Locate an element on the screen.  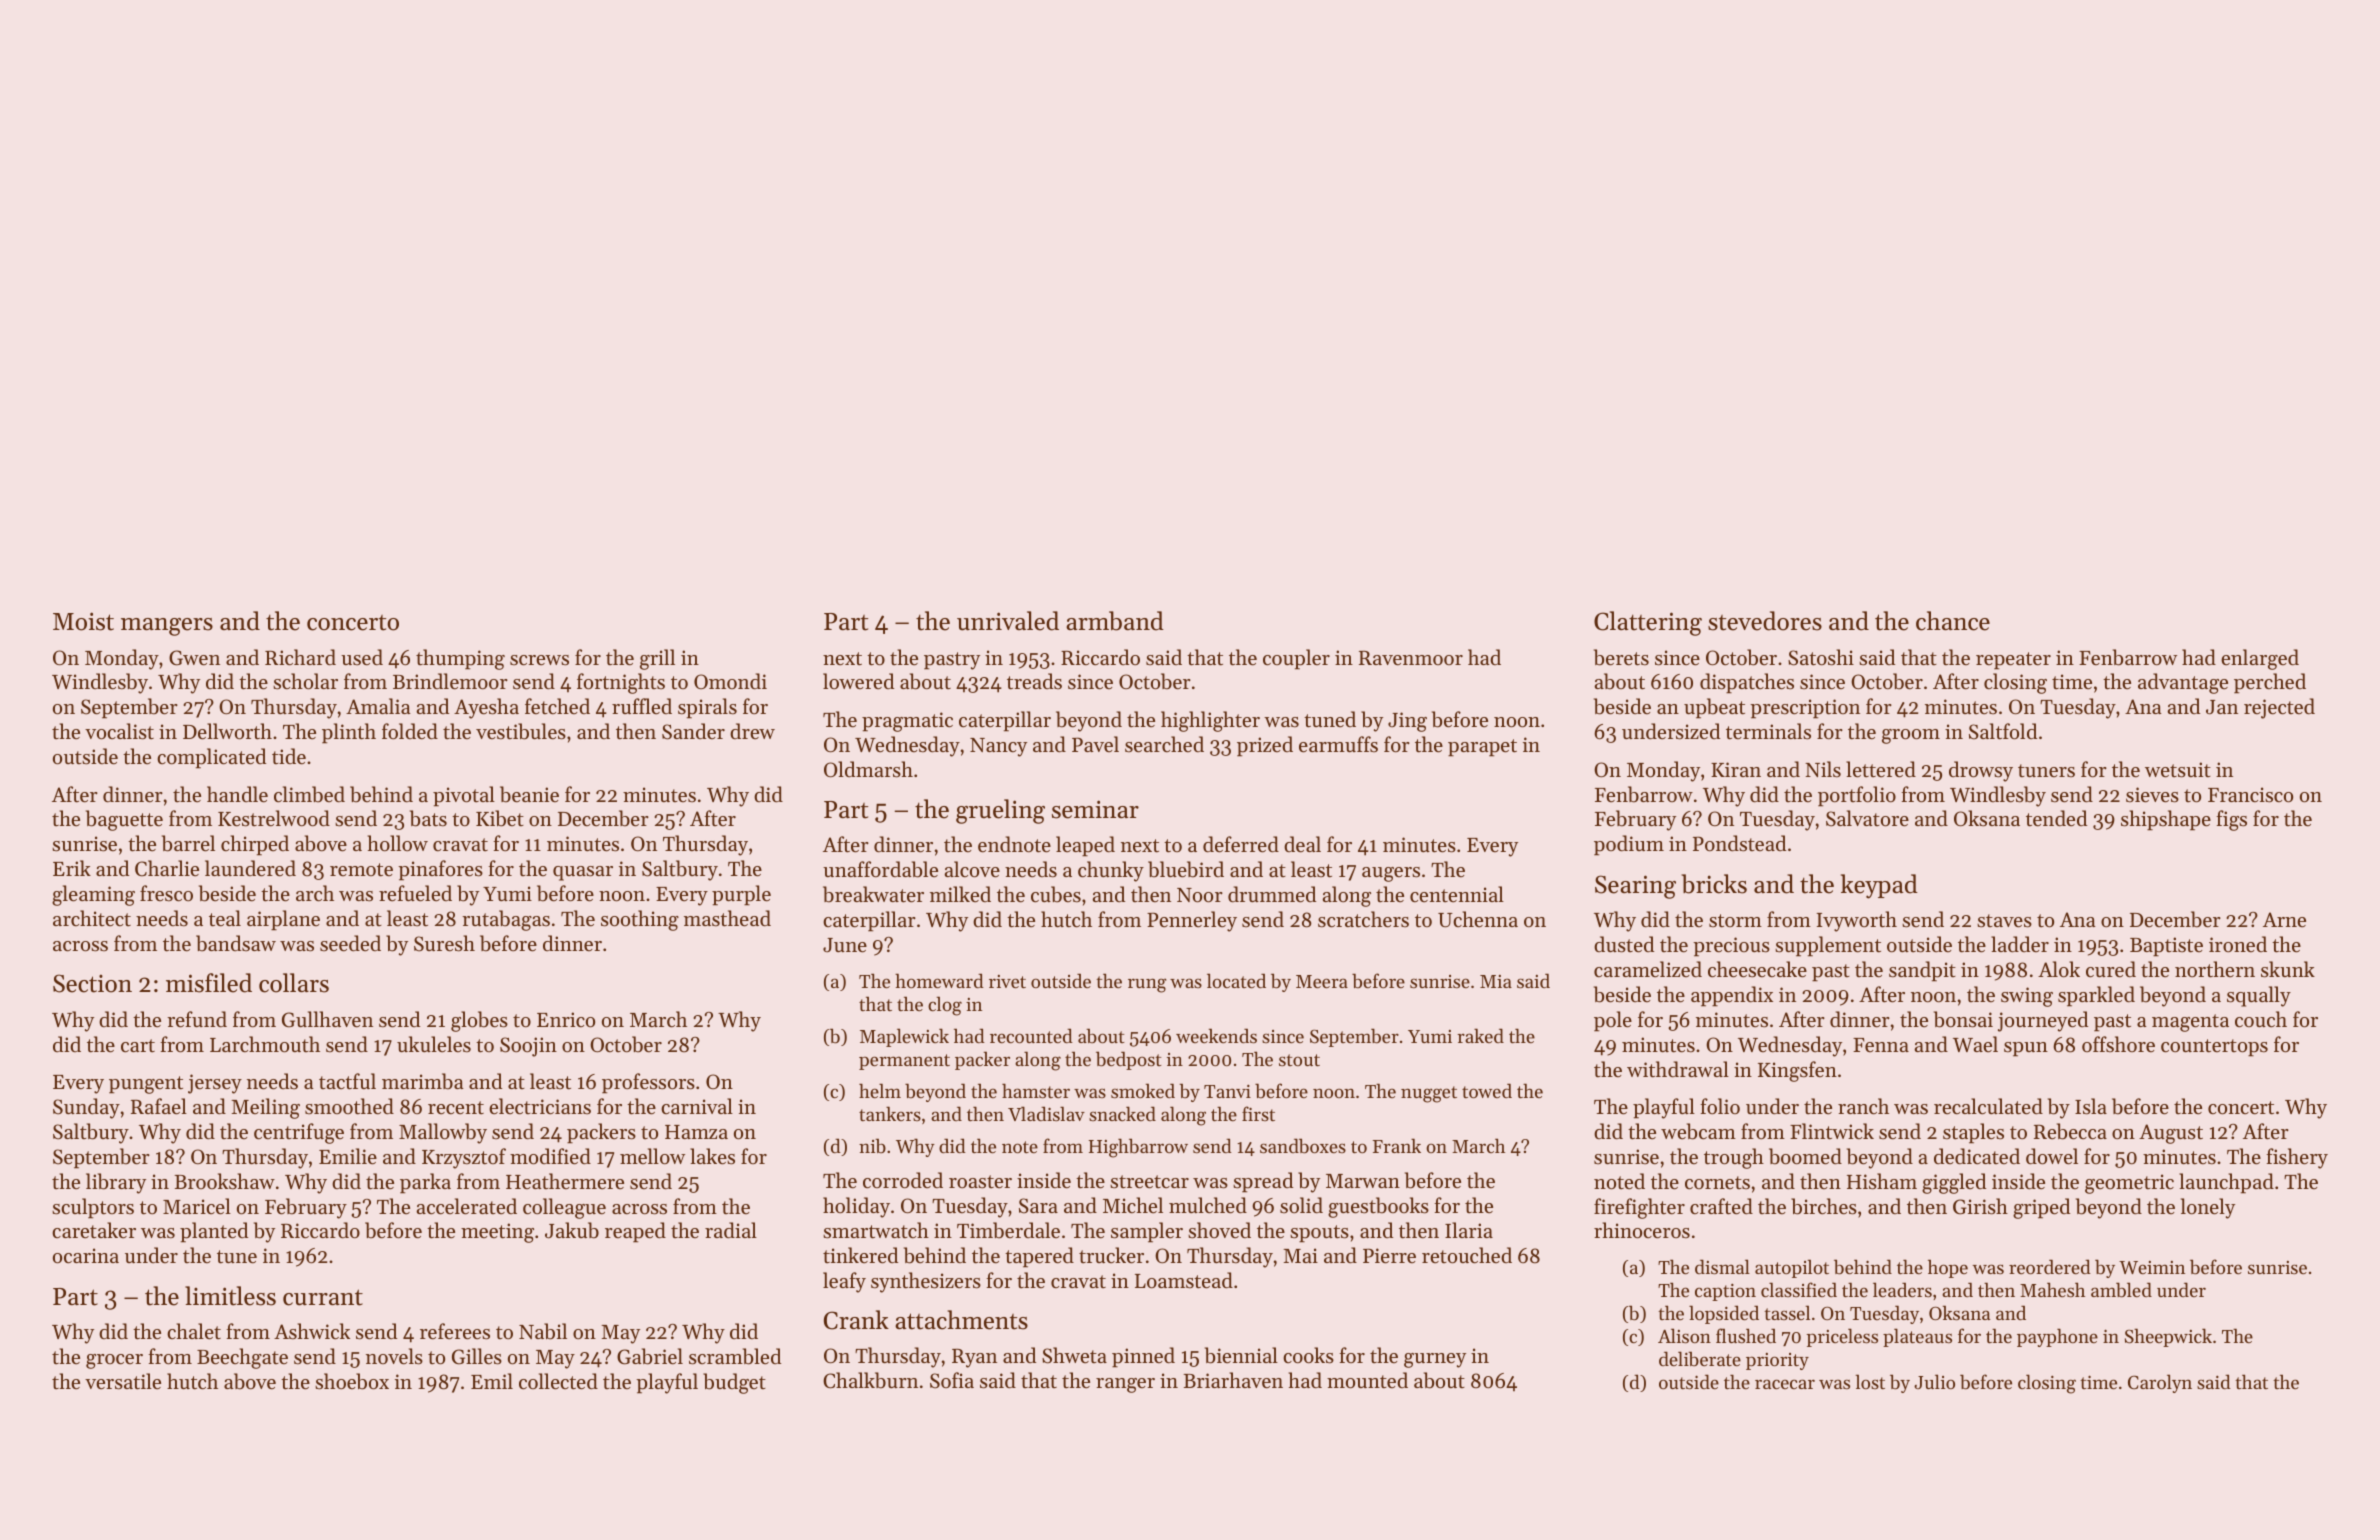
grill is located at coordinates (657, 659).
